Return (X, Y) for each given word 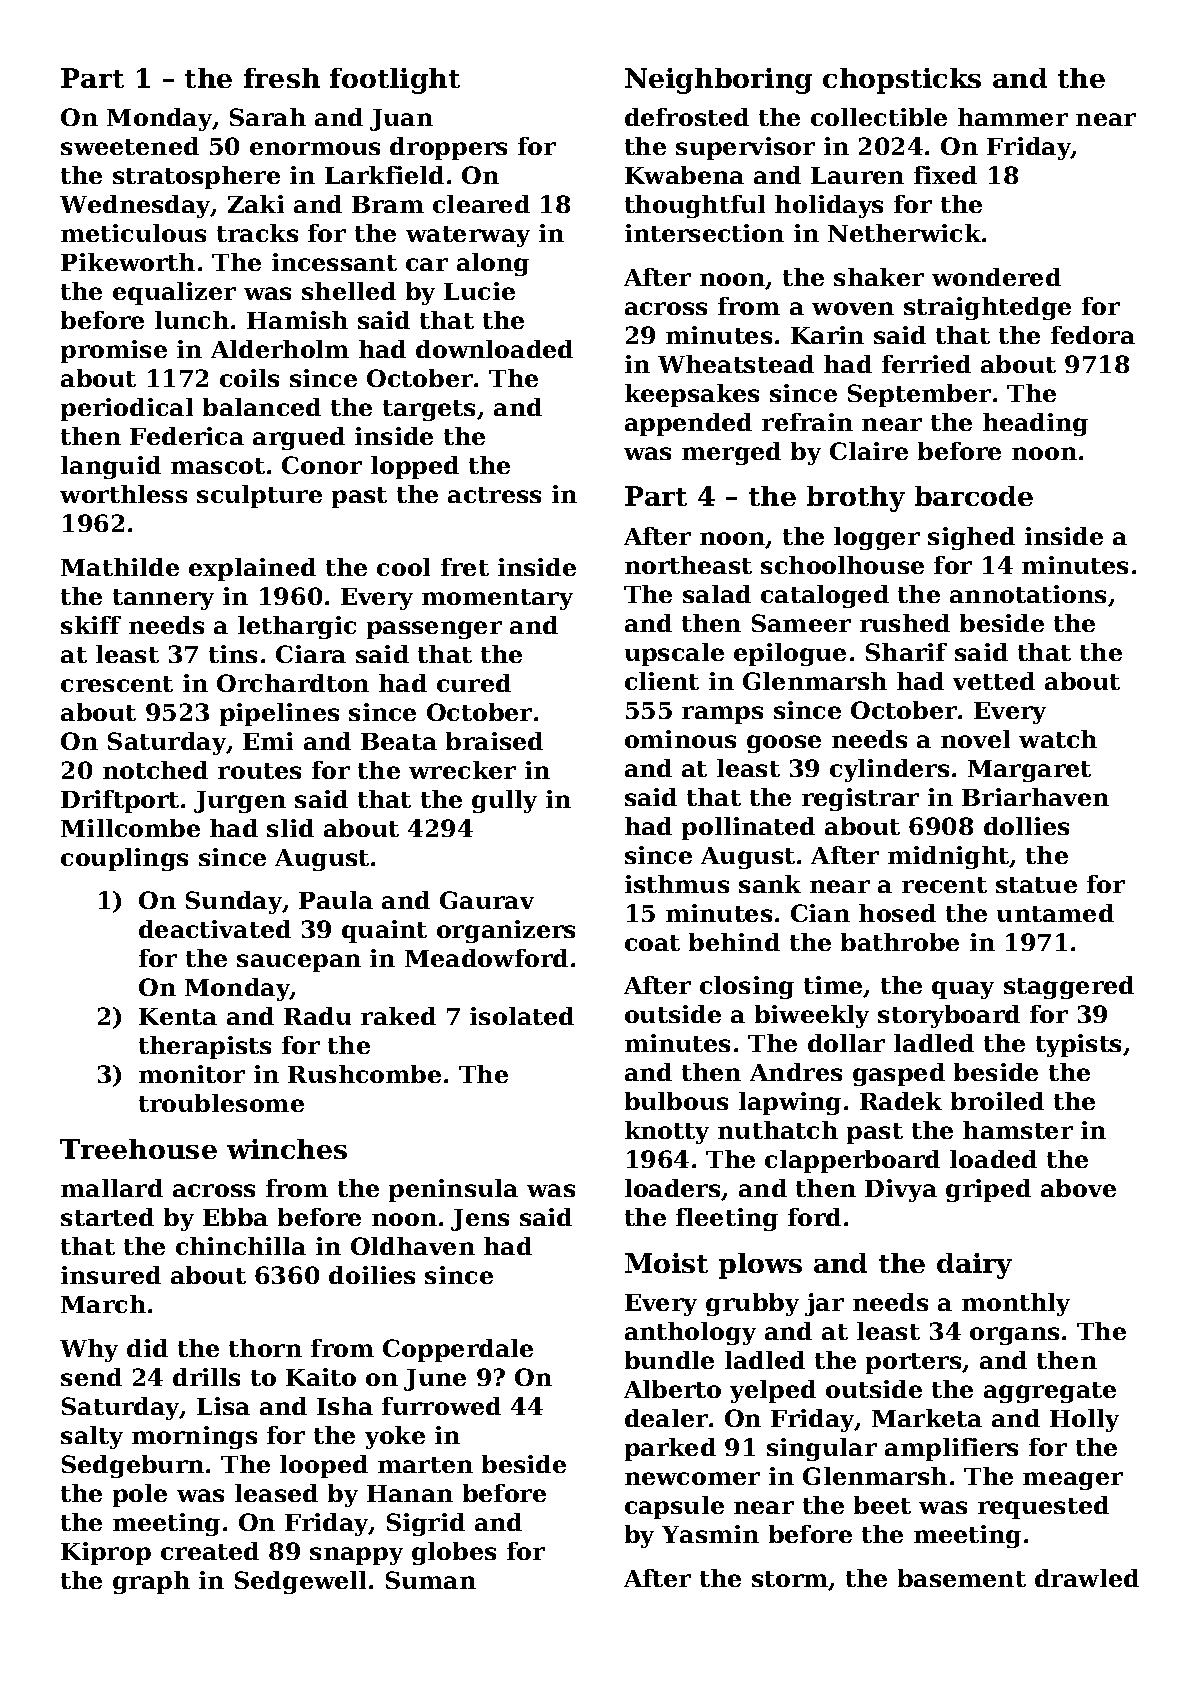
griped (988, 1190)
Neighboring (718, 81)
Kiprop (106, 1553)
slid (290, 828)
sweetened (130, 146)
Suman (431, 1580)
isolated (522, 1016)
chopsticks (902, 81)
